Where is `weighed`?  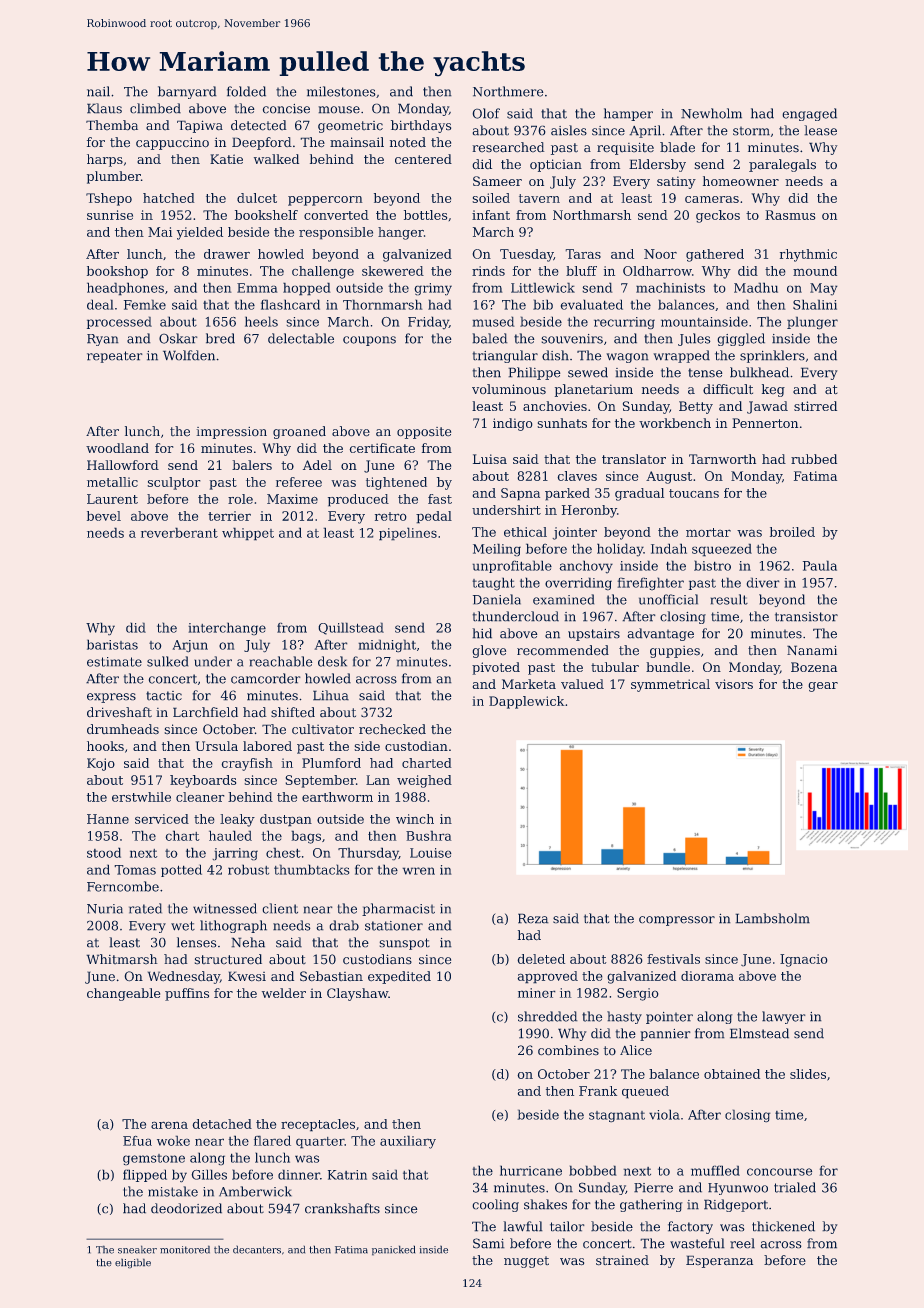
weighed is located at coordinates (424, 781).
